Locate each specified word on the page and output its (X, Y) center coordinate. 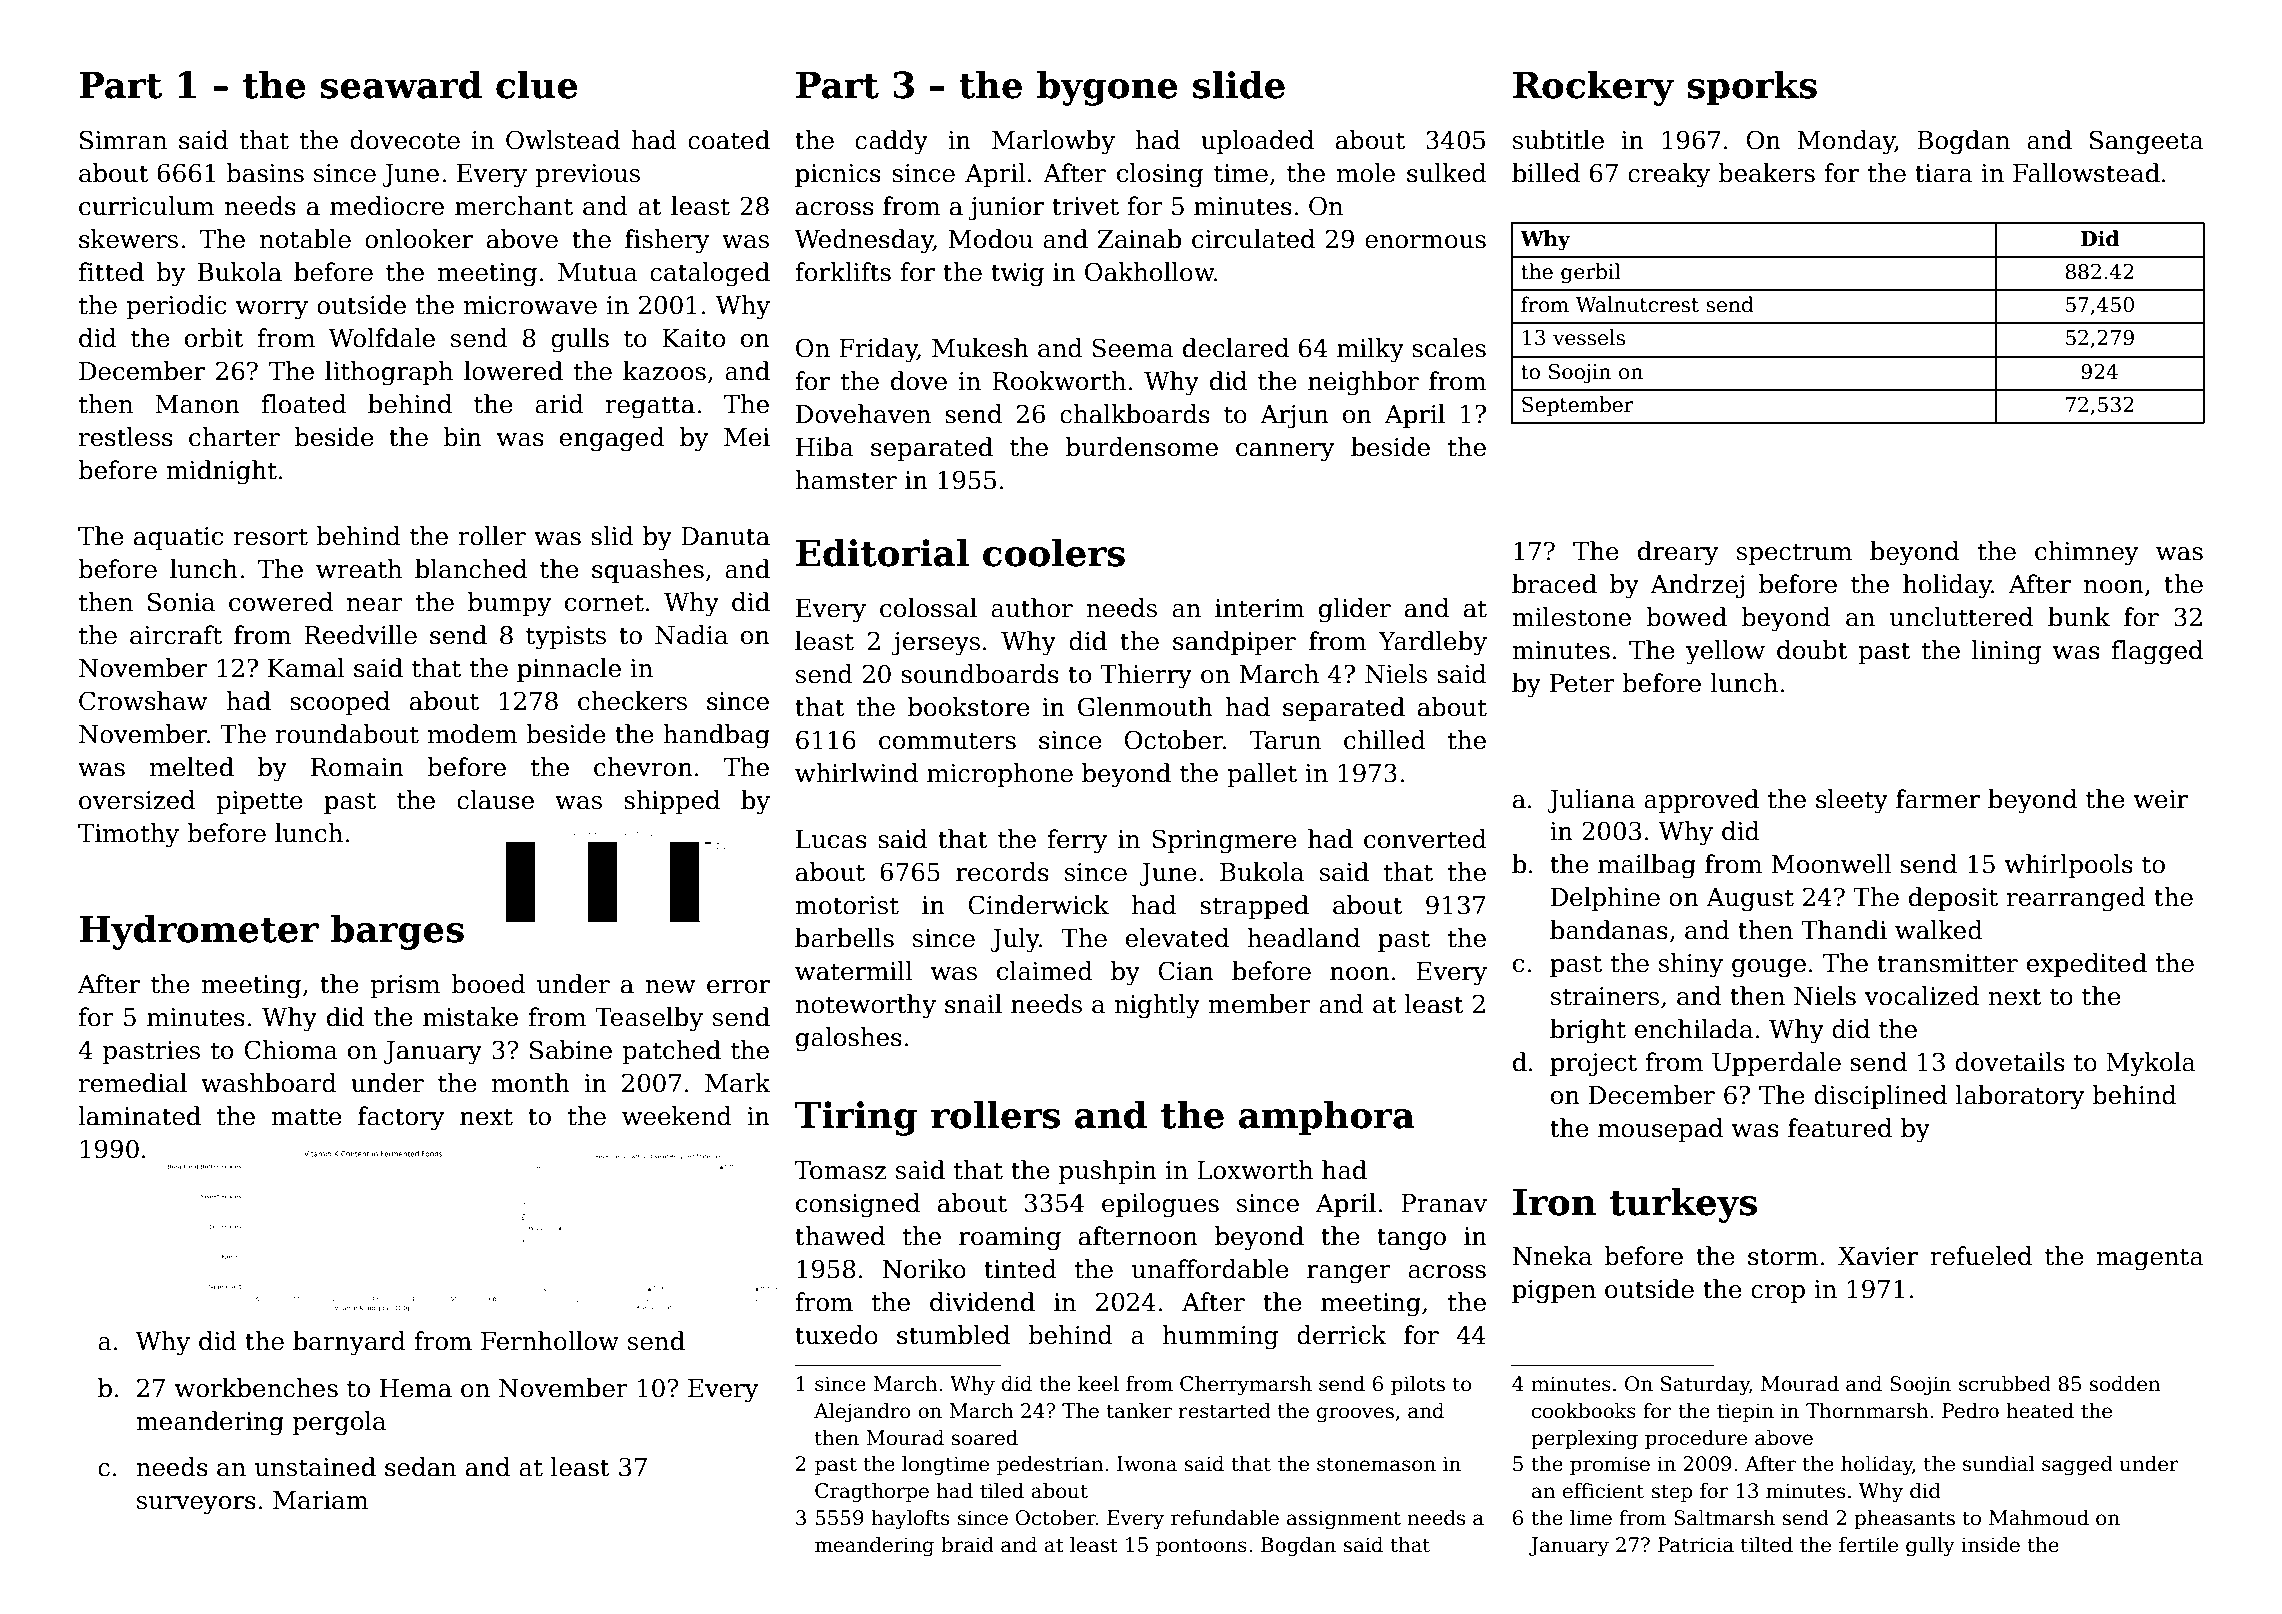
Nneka (1552, 1256)
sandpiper (1234, 643)
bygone (1107, 88)
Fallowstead (2086, 173)
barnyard (349, 1343)
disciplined (1880, 1097)
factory (401, 1118)
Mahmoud (2039, 1518)
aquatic (178, 538)
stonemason (1376, 1464)
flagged (2157, 652)
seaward (401, 84)
